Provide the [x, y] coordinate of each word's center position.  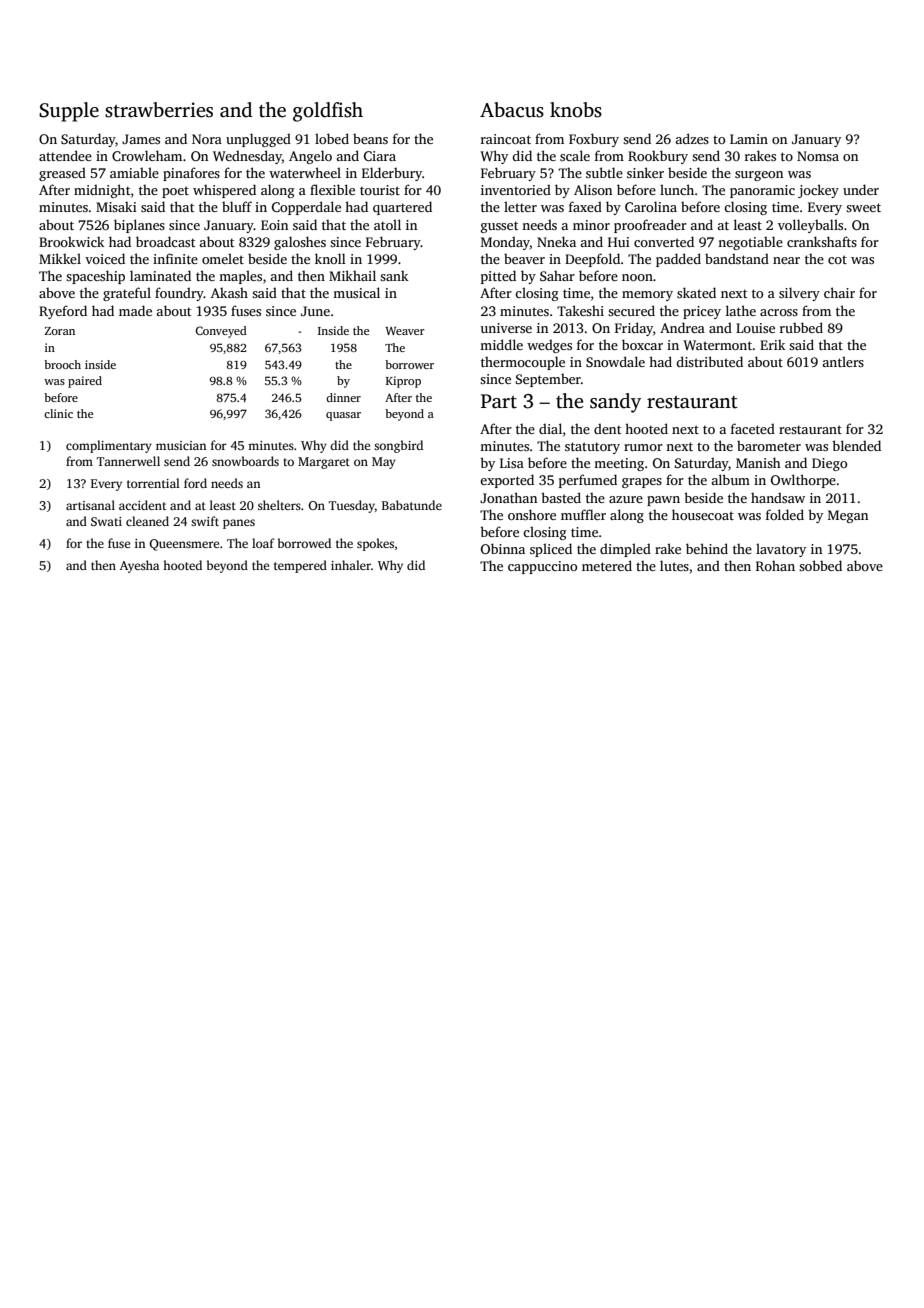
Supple [69, 112]
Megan [848, 516]
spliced [551, 550]
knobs [576, 110]
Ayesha [139, 566]
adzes [692, 138]
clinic [58, 413]
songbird [398, 446]
